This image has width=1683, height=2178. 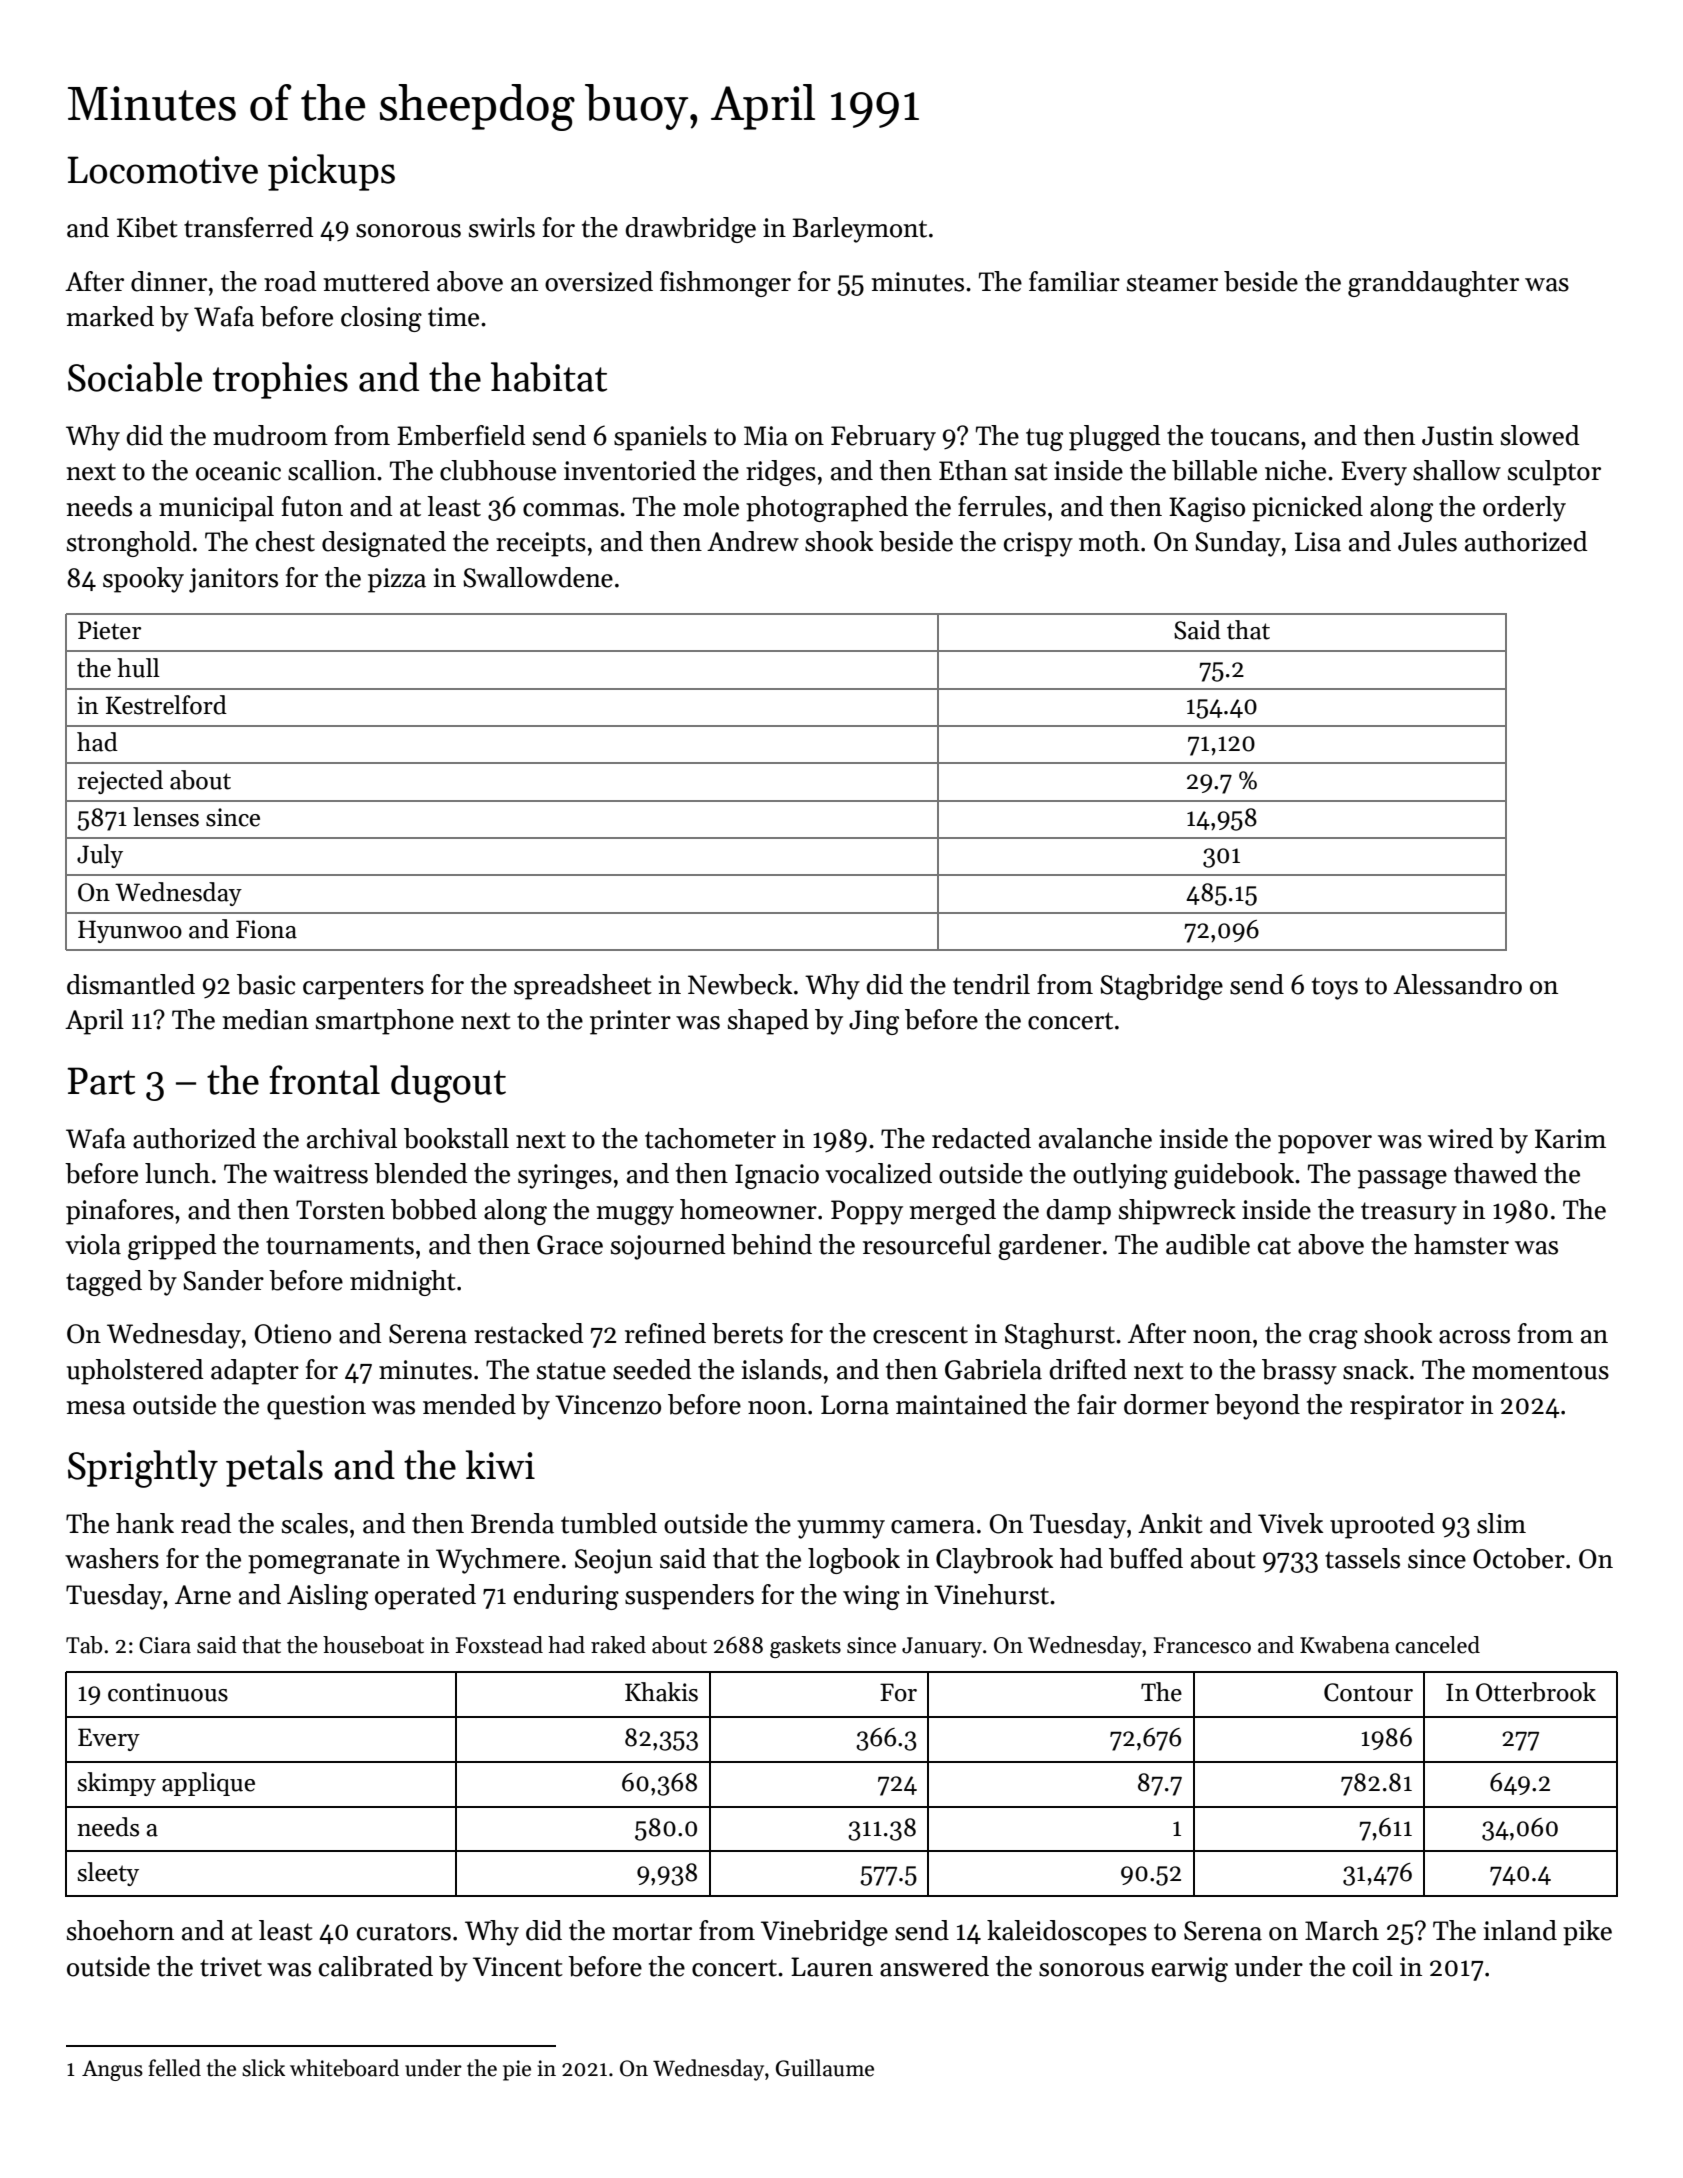 I want to click on earwig, so click(x=1190, y=1969).
